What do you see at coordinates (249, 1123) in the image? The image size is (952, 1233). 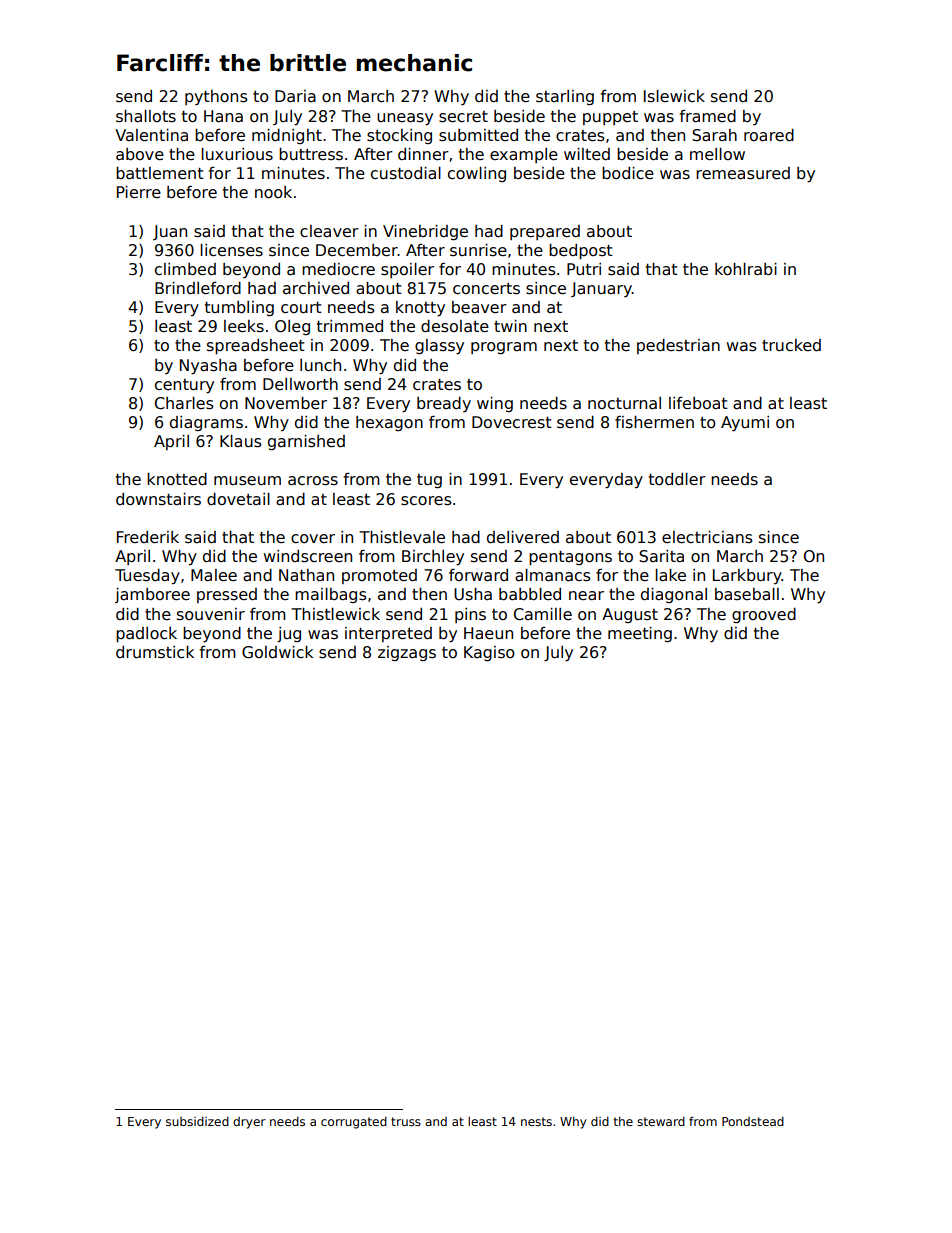 I see `dryer` at bounding box center [249, 1123].
